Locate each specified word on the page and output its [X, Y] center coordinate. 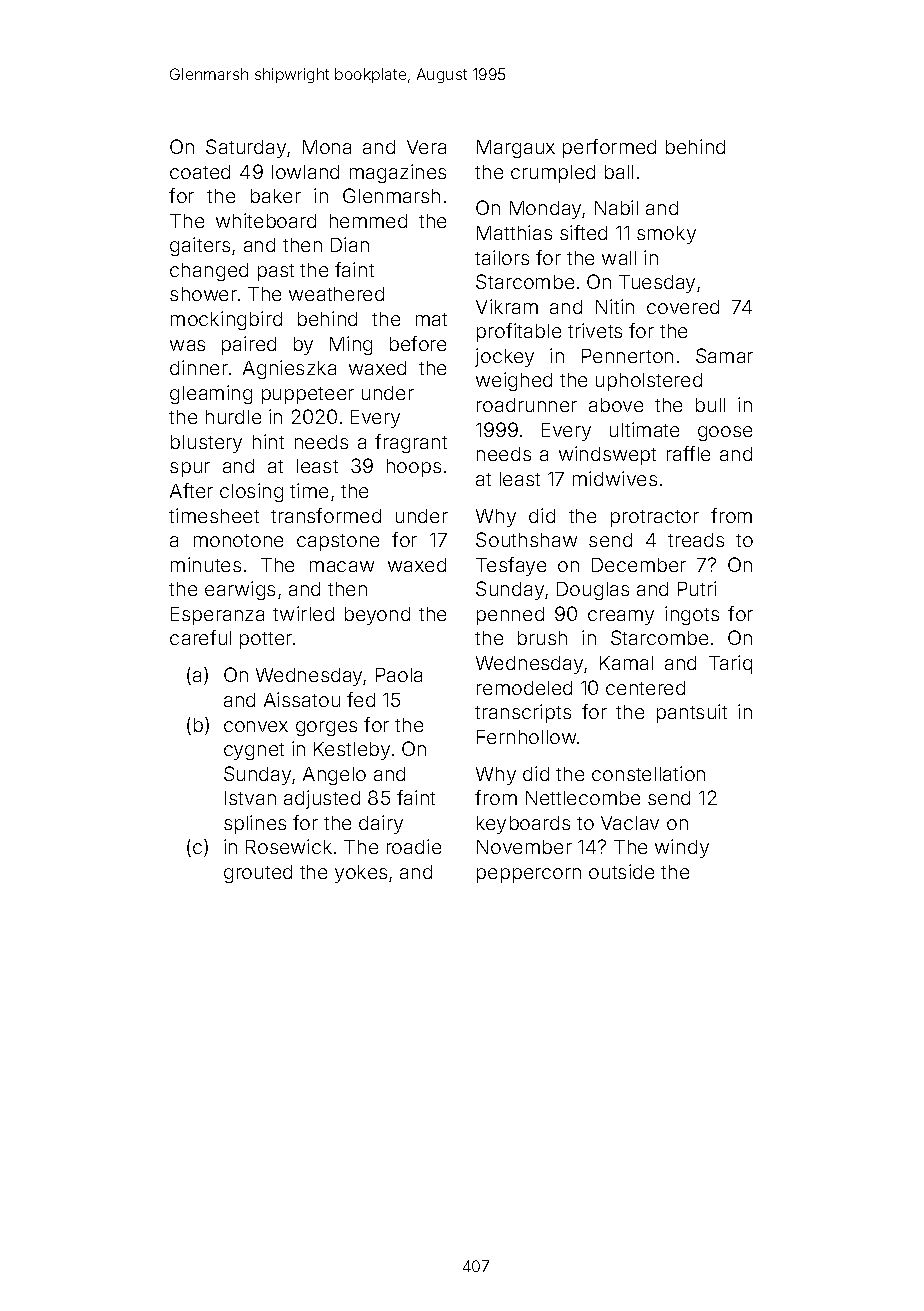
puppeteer [308, 395]
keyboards [523, 825]
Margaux [516, 149]
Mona [327, 147]
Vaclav [630, 823]
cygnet [254, 751]
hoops [414, 468]
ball [619, 172]
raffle [688, 453]
